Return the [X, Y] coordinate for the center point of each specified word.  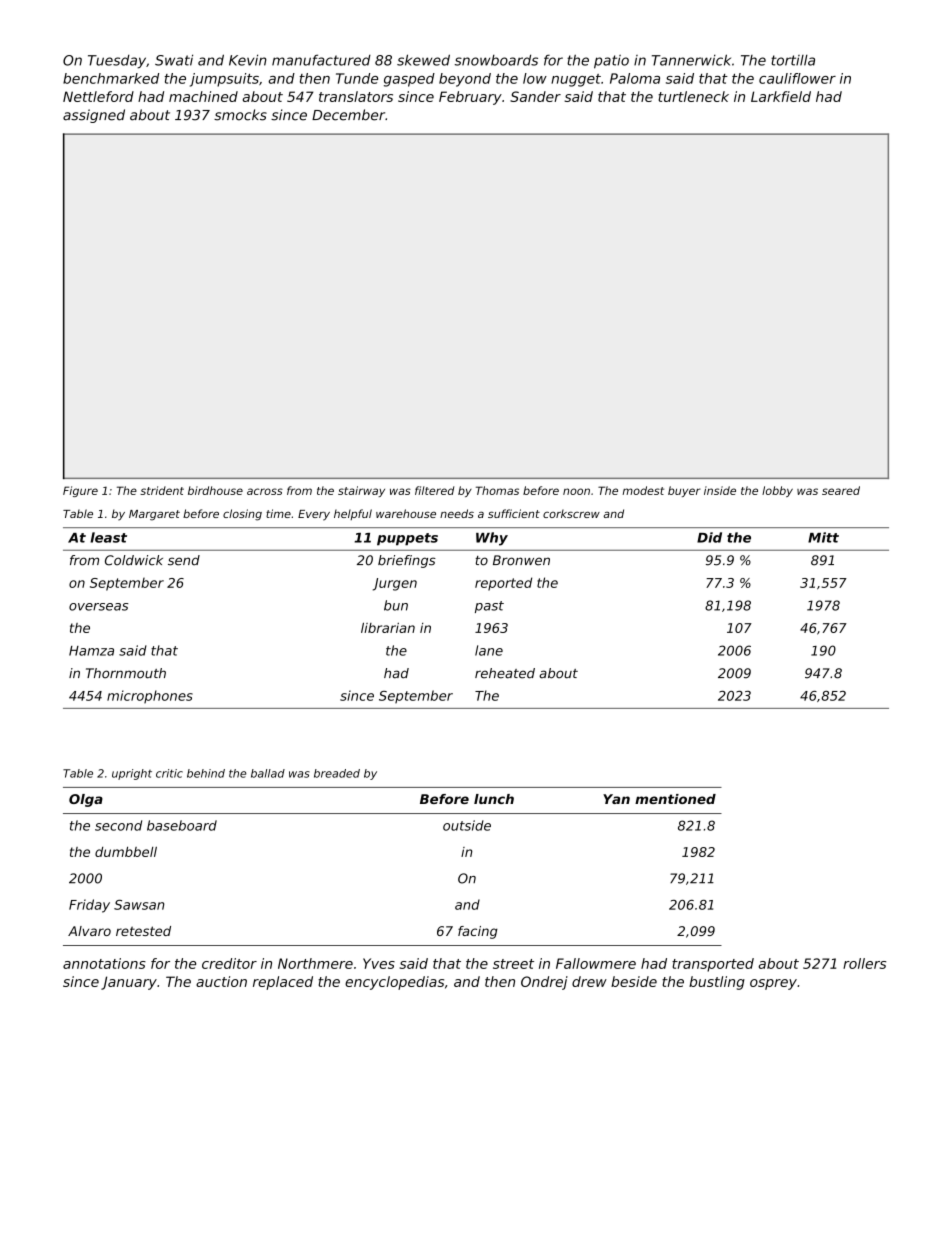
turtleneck [693, 96]
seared [841, 490]
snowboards [496, 60]
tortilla [793, 60]
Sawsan [139, 905]
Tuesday [117, 62]
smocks [240, 115]
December [348, 115]
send [184, 560]
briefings [407, 561]
